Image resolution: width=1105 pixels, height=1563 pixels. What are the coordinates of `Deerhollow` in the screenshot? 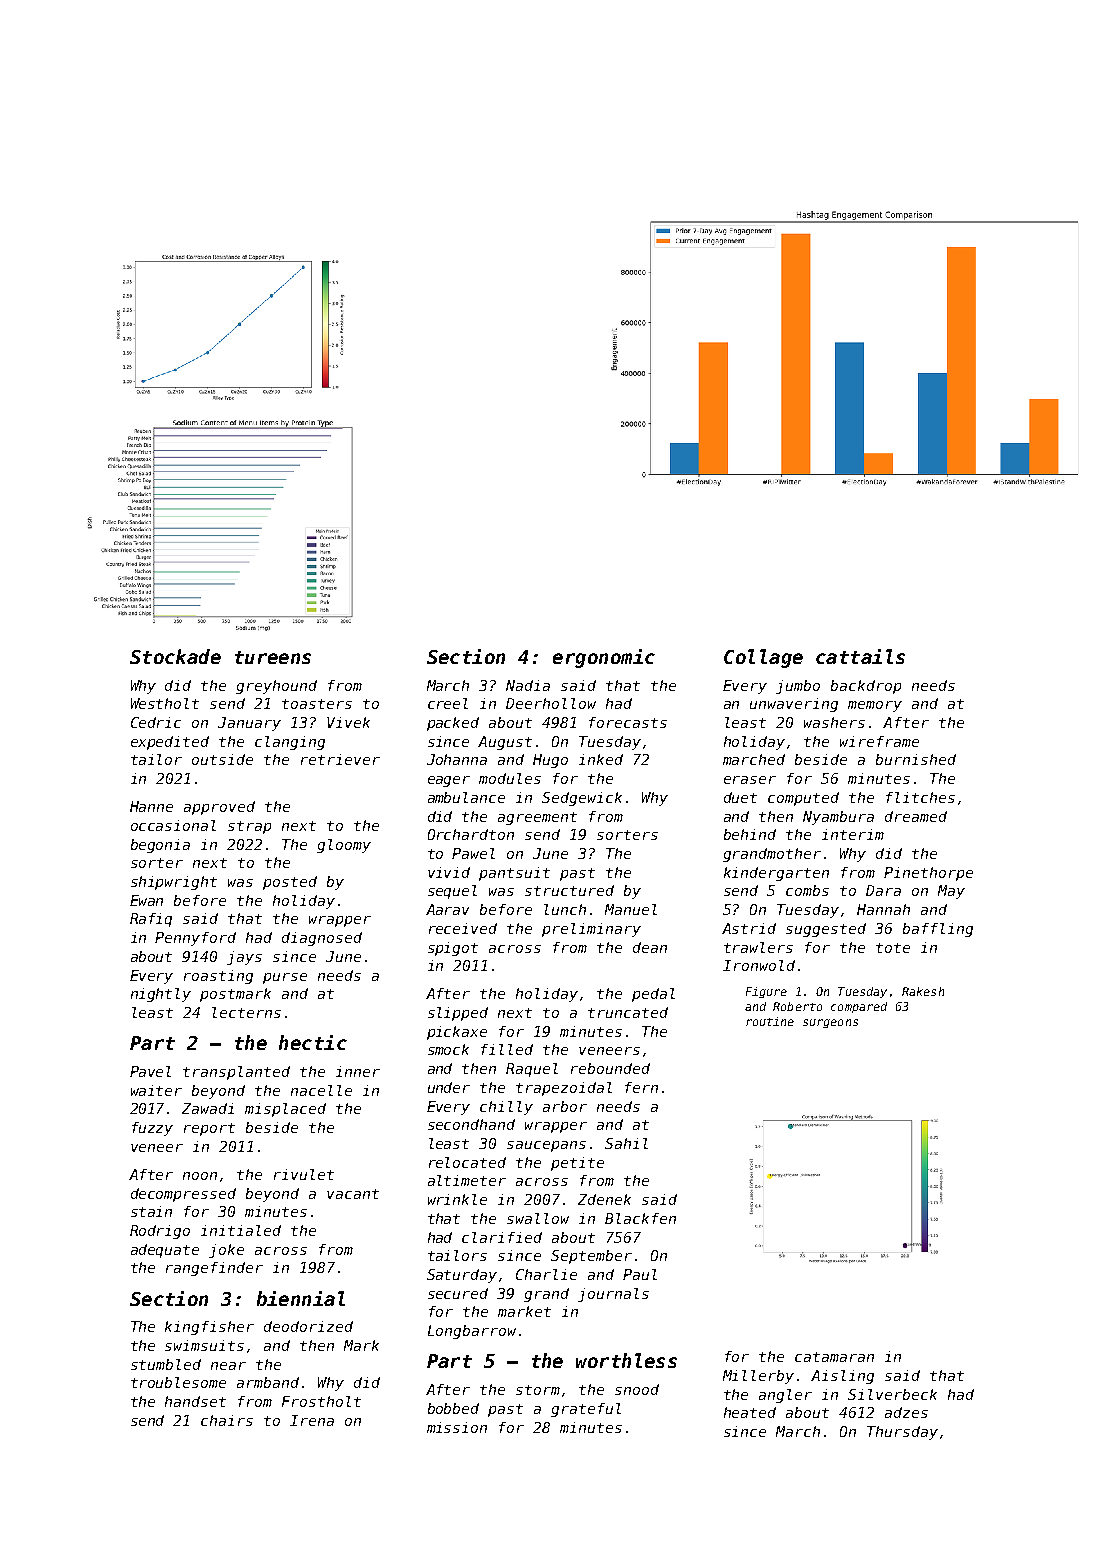 It's located at (551, 703).
